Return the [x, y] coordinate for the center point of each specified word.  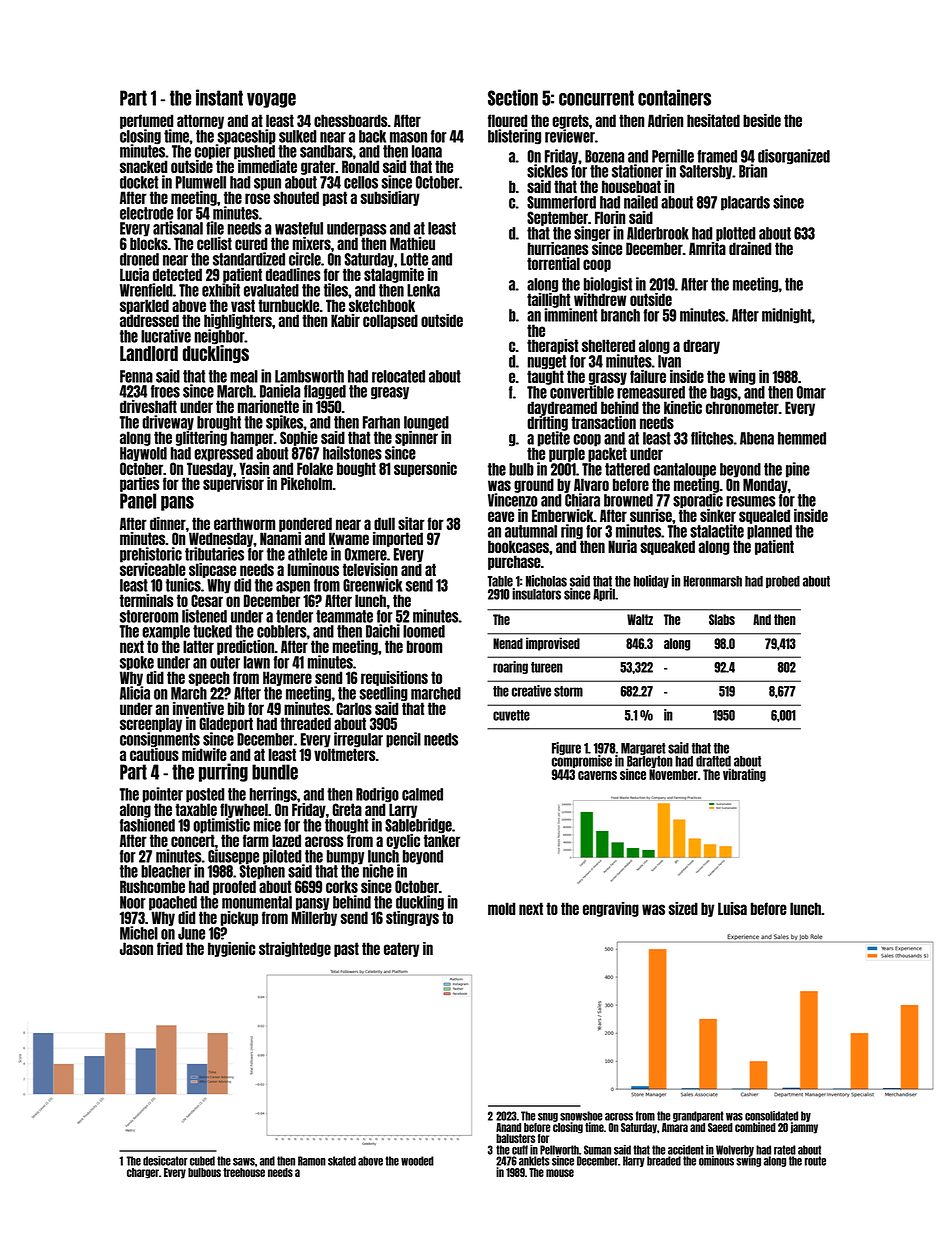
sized [683, 908]
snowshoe [581, 1116]
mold [501, 908]
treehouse [244, 1172]
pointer [163, 795]
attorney [200, 121]
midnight [787, 316]
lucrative [166, 336]
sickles [547, 171]
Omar [811, 392]
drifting [547, 423]
